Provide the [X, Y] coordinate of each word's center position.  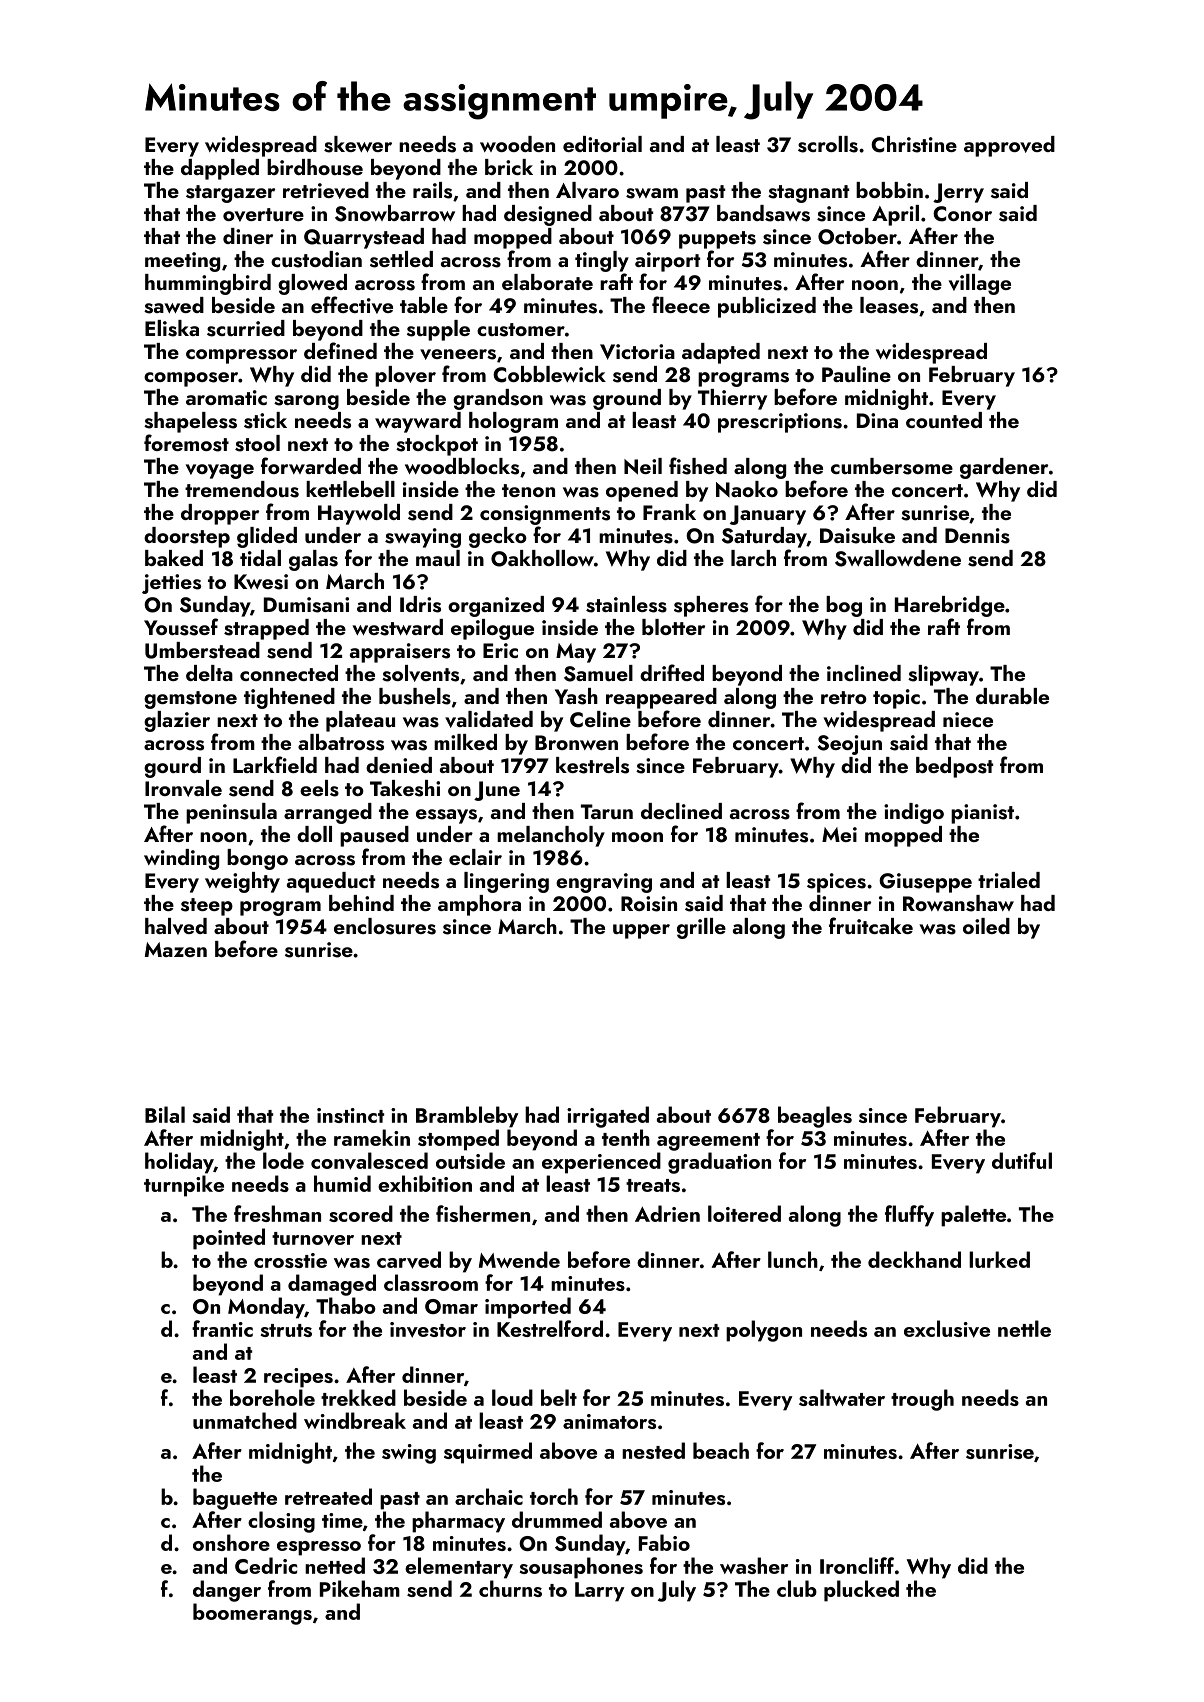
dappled [220, 169]
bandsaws [763, 213]
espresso [319, 1548]
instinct [350, 1115]
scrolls [828, 144]
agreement [708, 1142]
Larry [599, 1592]
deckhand [914, 1259]
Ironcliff [857, 1565]
